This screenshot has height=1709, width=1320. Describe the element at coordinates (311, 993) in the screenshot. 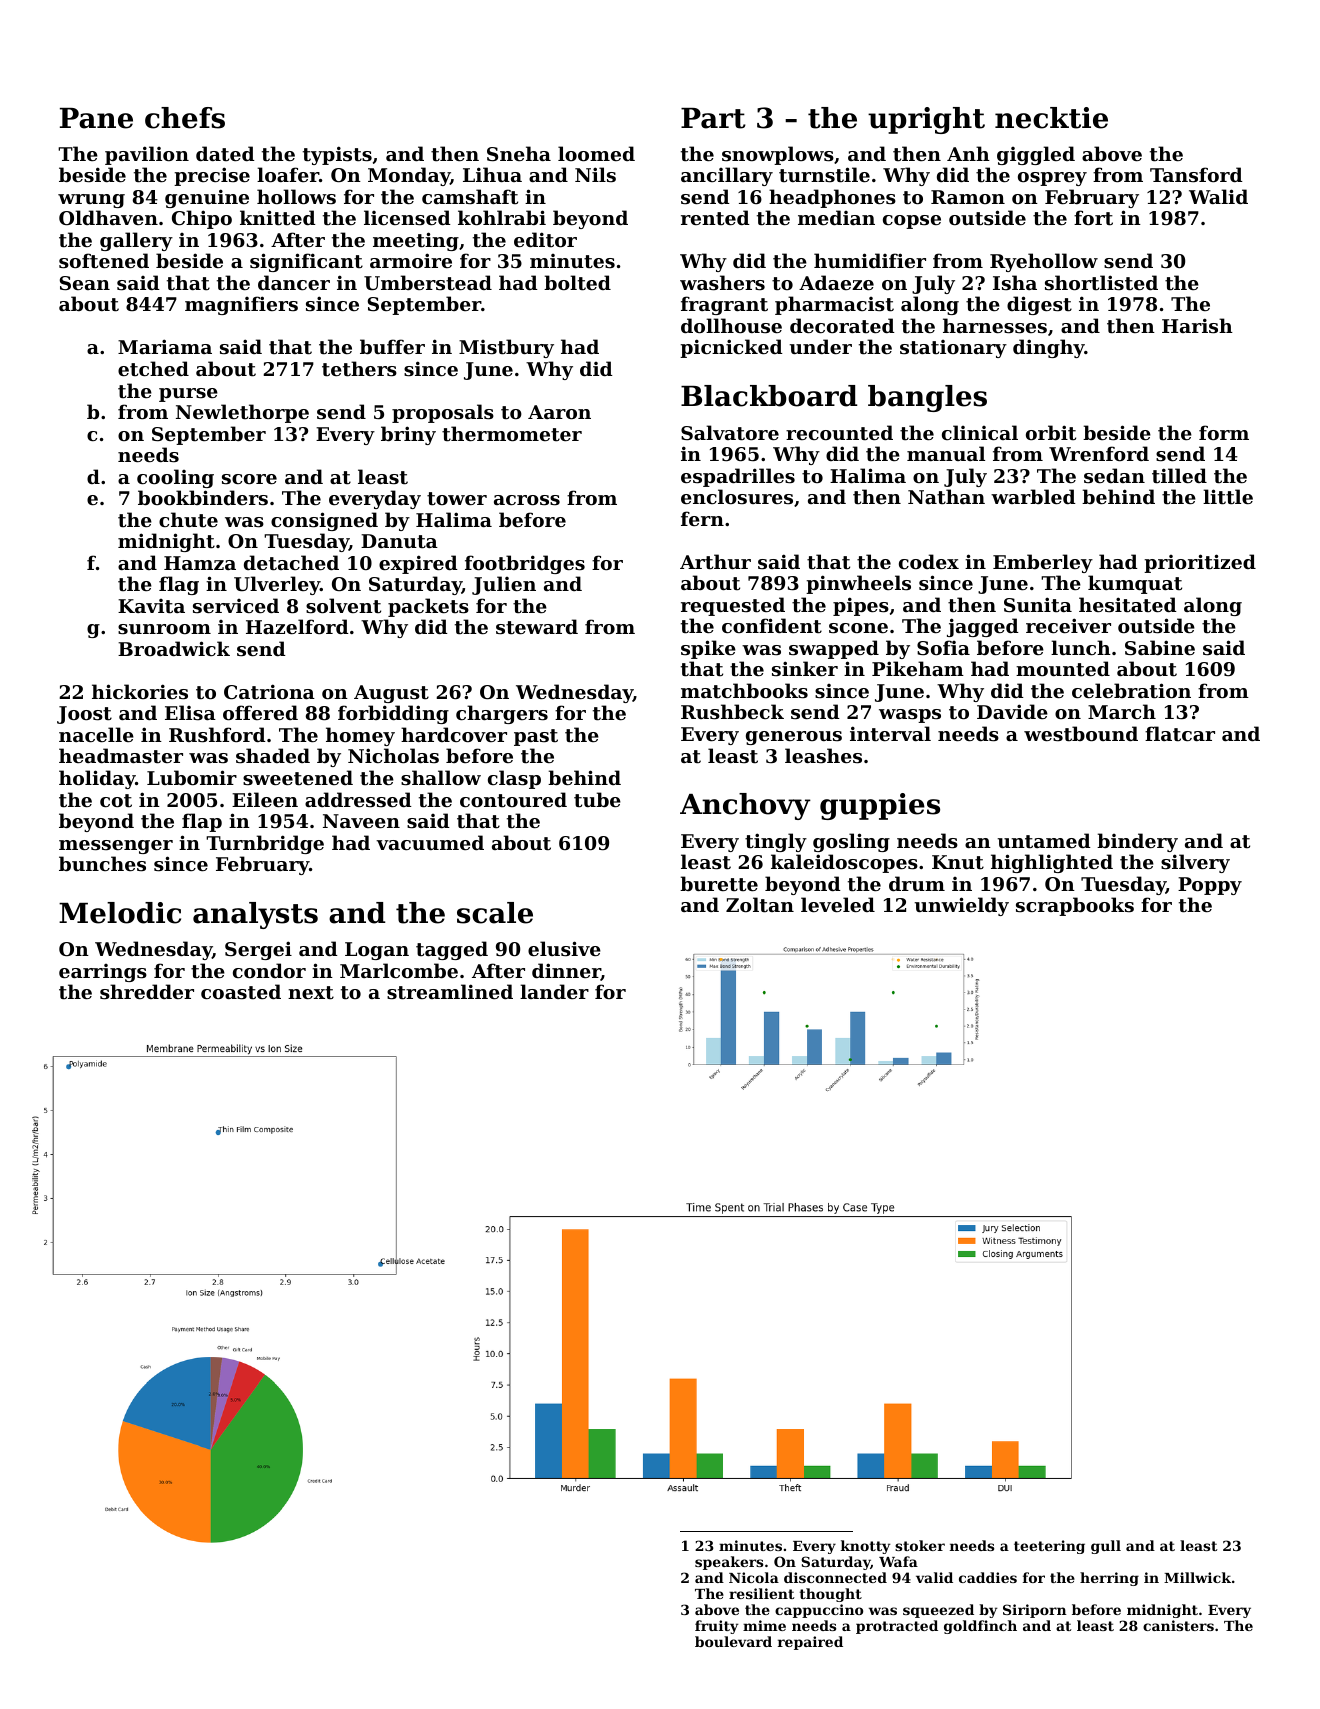

I see `next` at that location.
